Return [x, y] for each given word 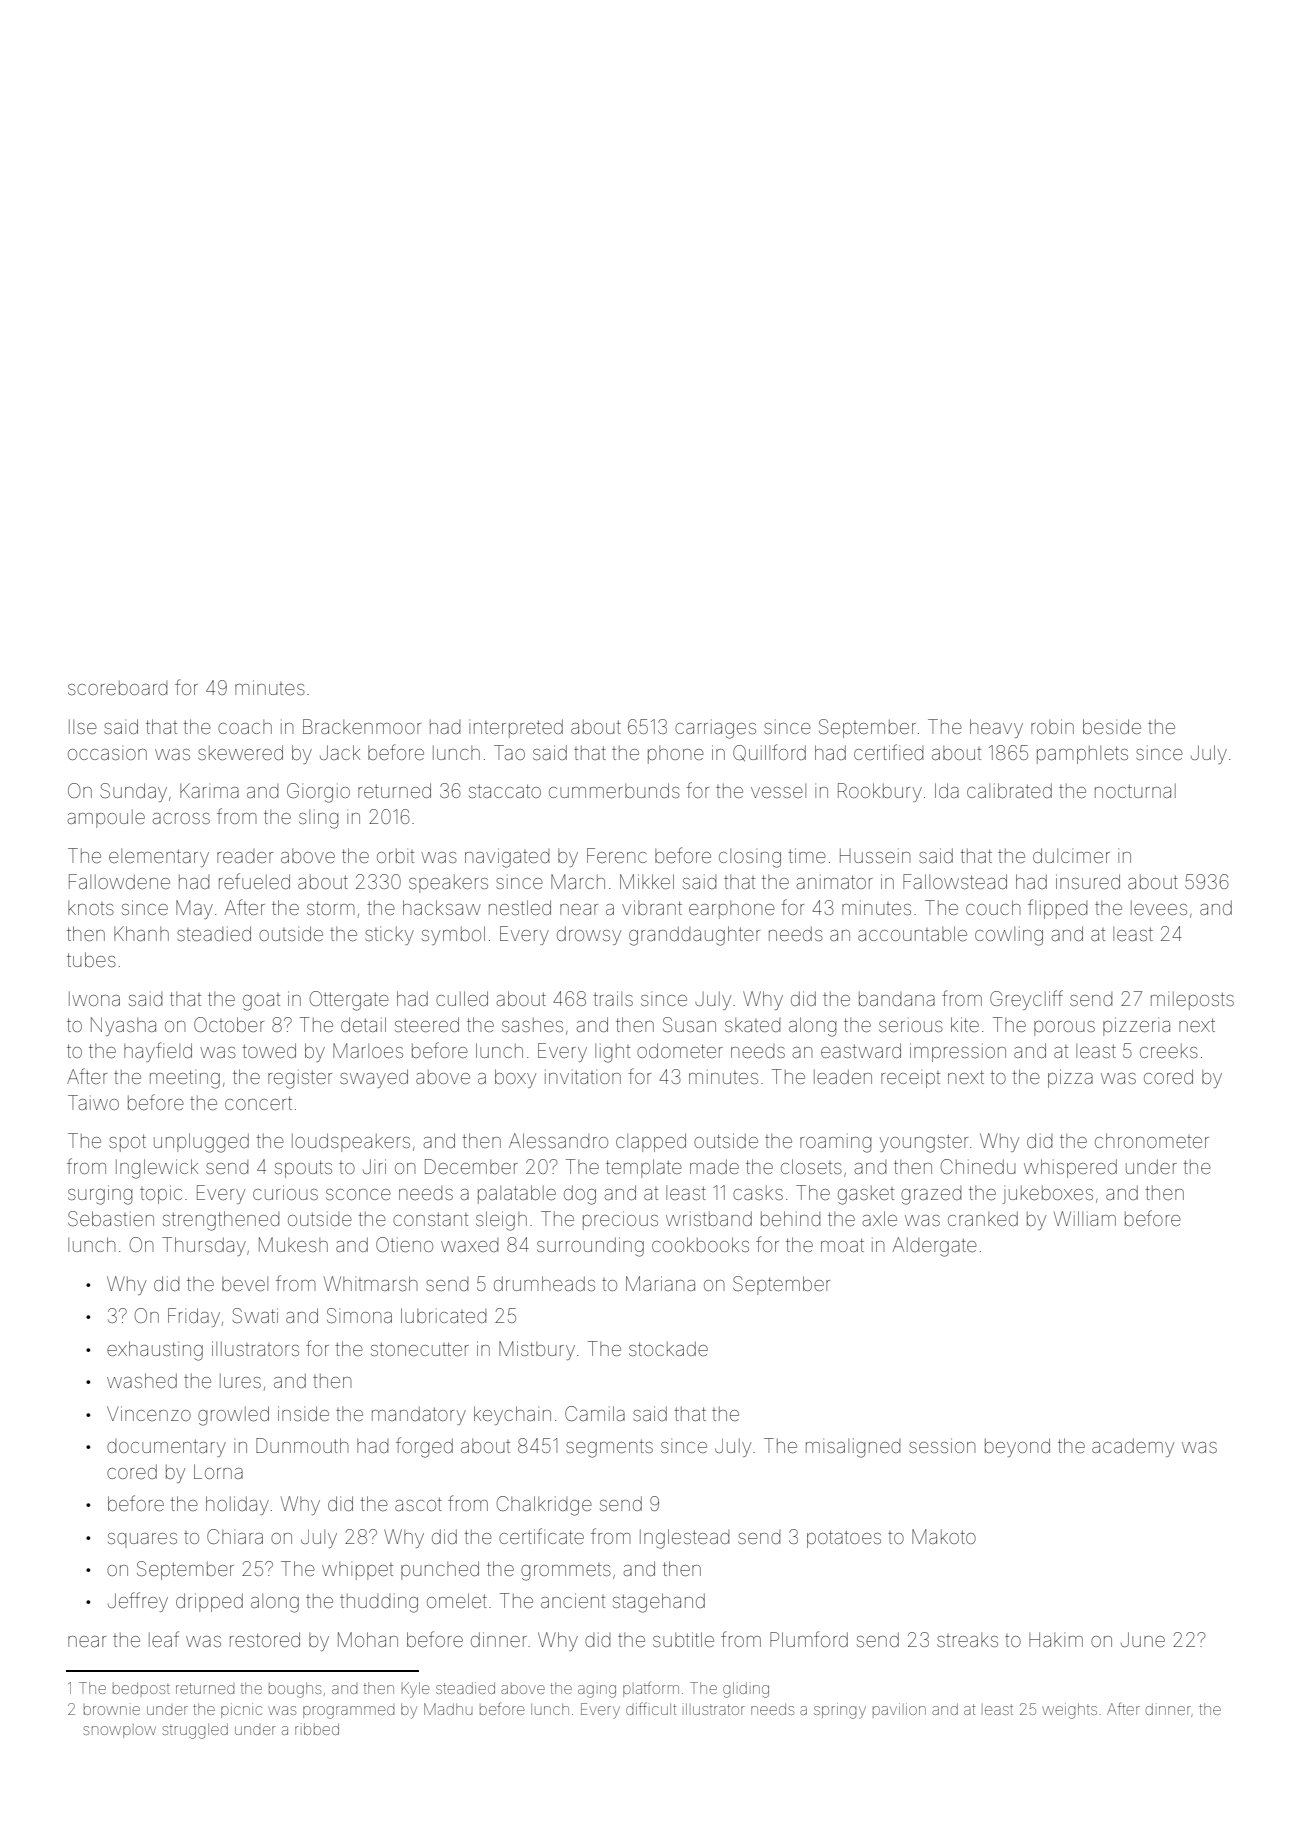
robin [1052, 726]
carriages [715, 729]
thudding [379, 1603]
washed [142, 1380]
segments [609, 1448]
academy [1133, 1447]
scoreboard [117, 687]
